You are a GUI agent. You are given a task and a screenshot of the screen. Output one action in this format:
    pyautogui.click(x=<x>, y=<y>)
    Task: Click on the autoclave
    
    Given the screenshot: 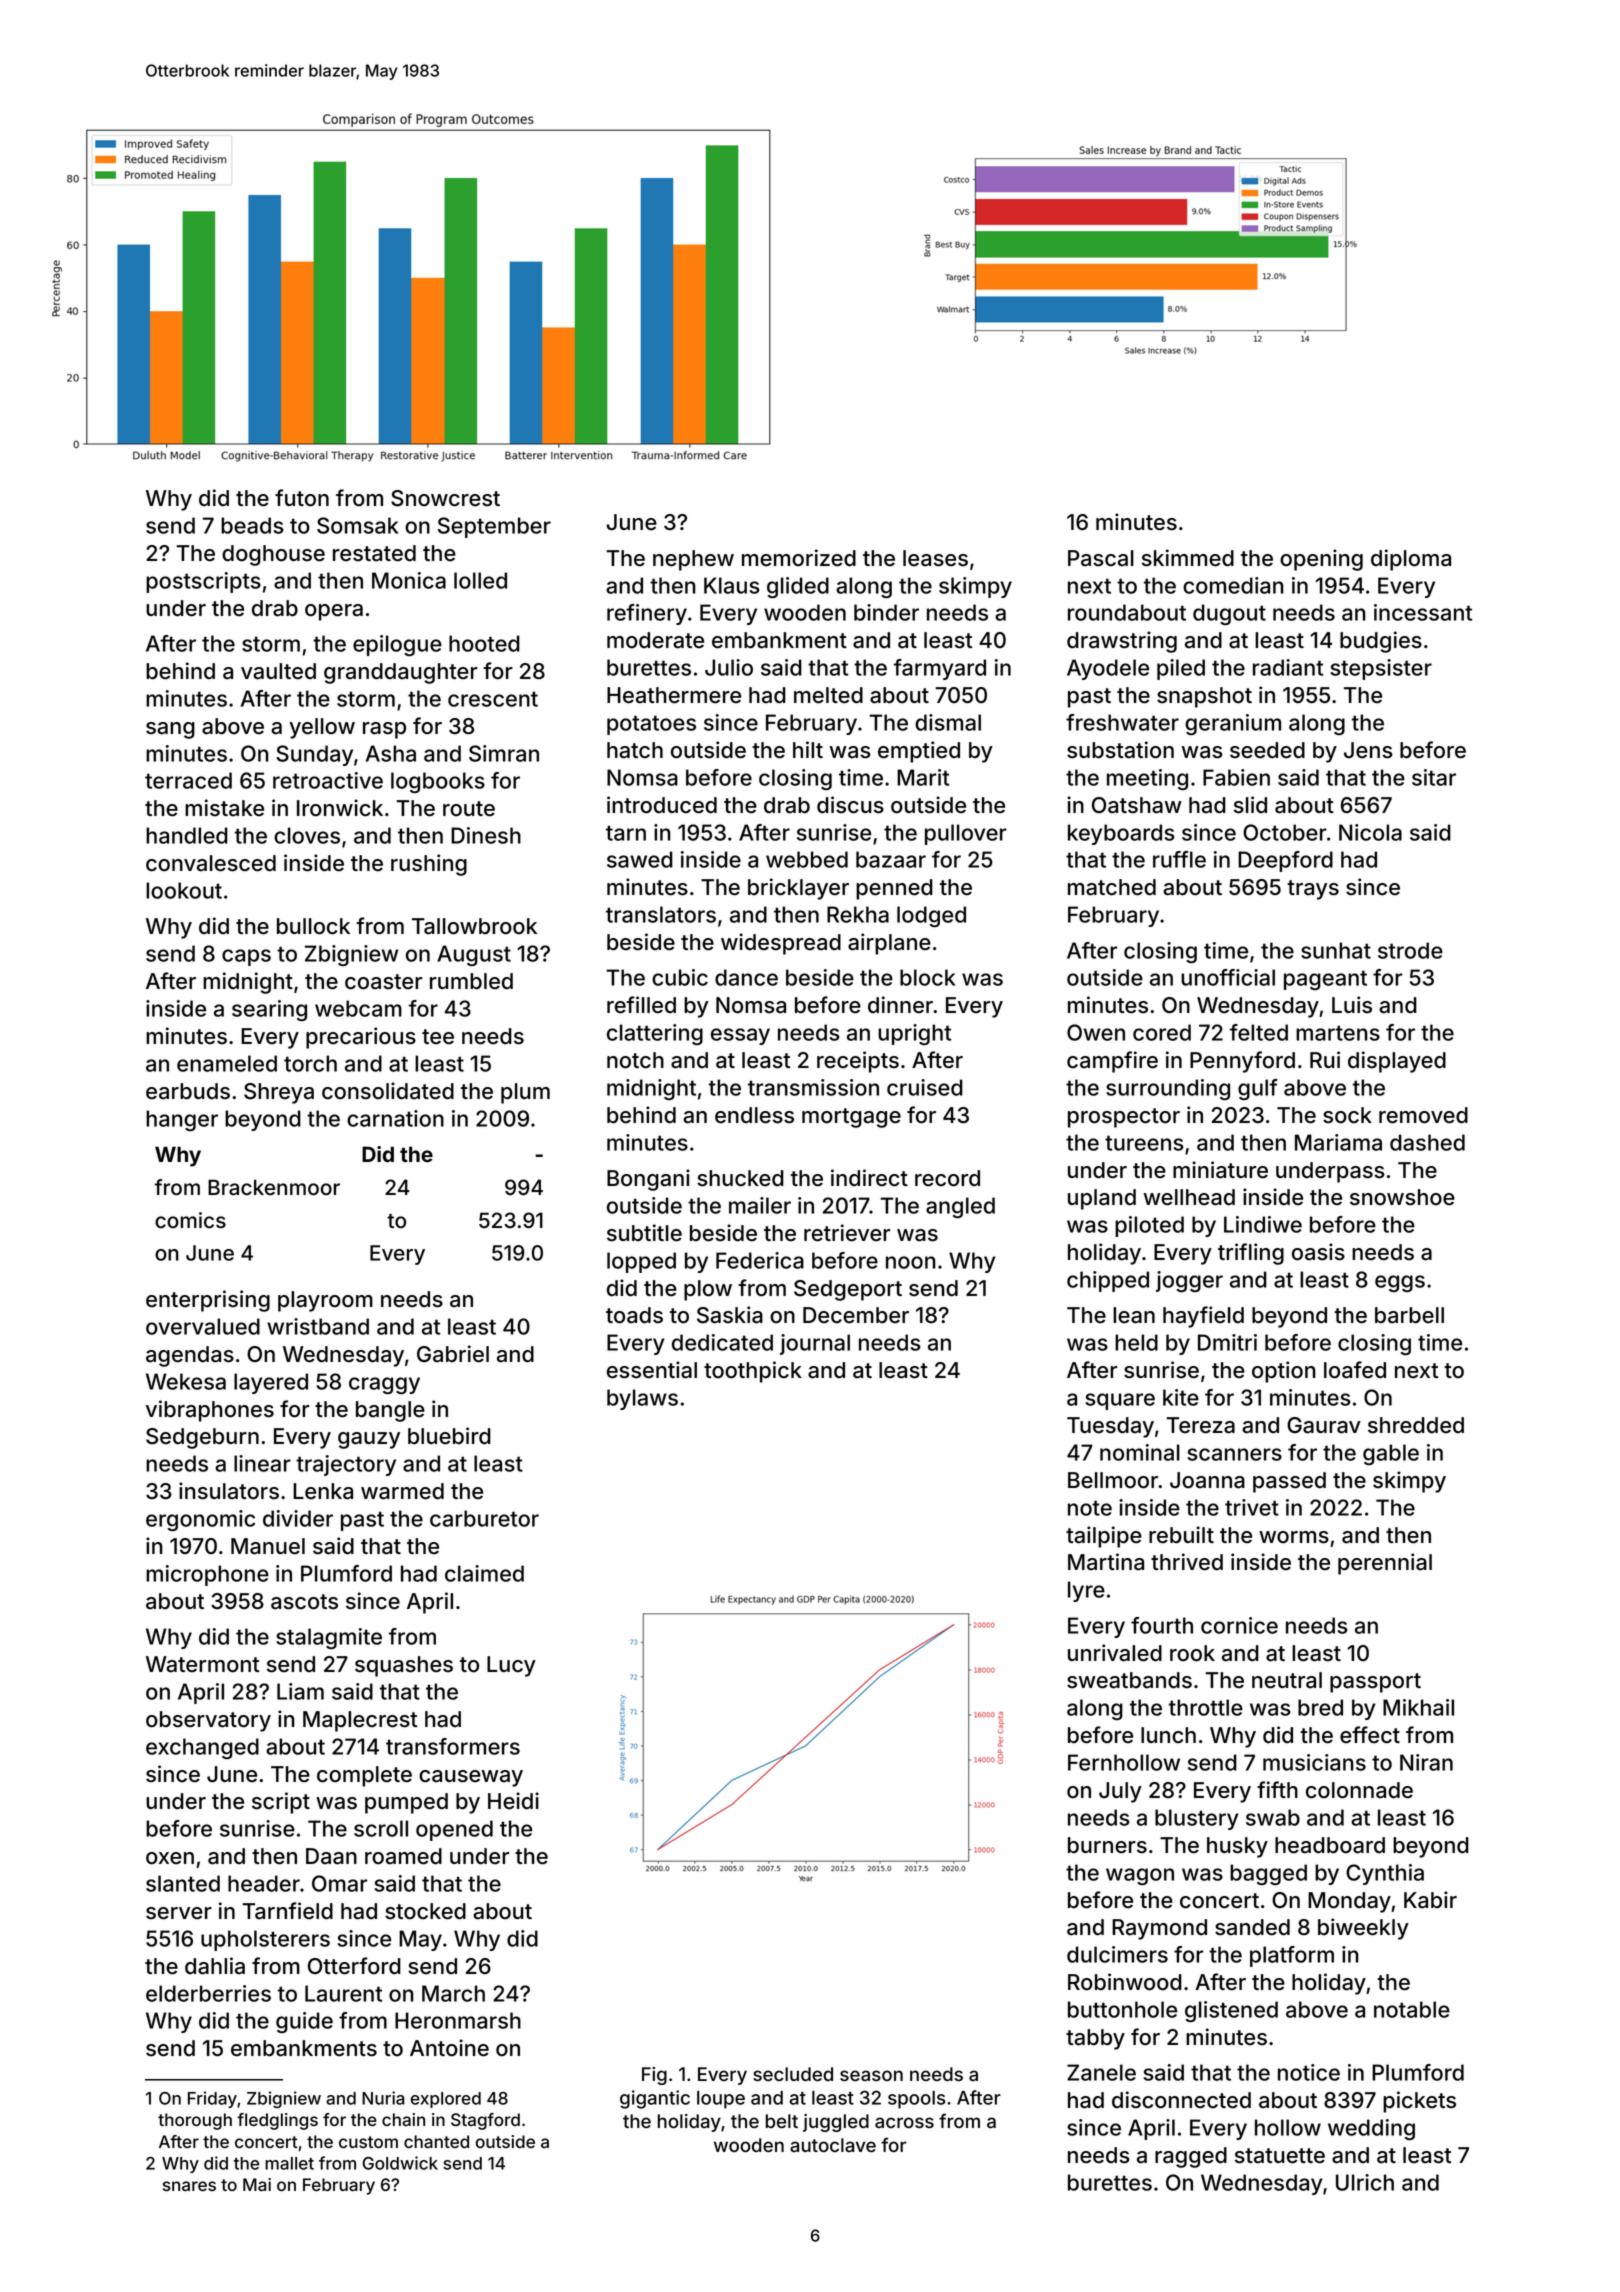 What is the action you would take?
    pyautogui.click(x=833, y=2145)
